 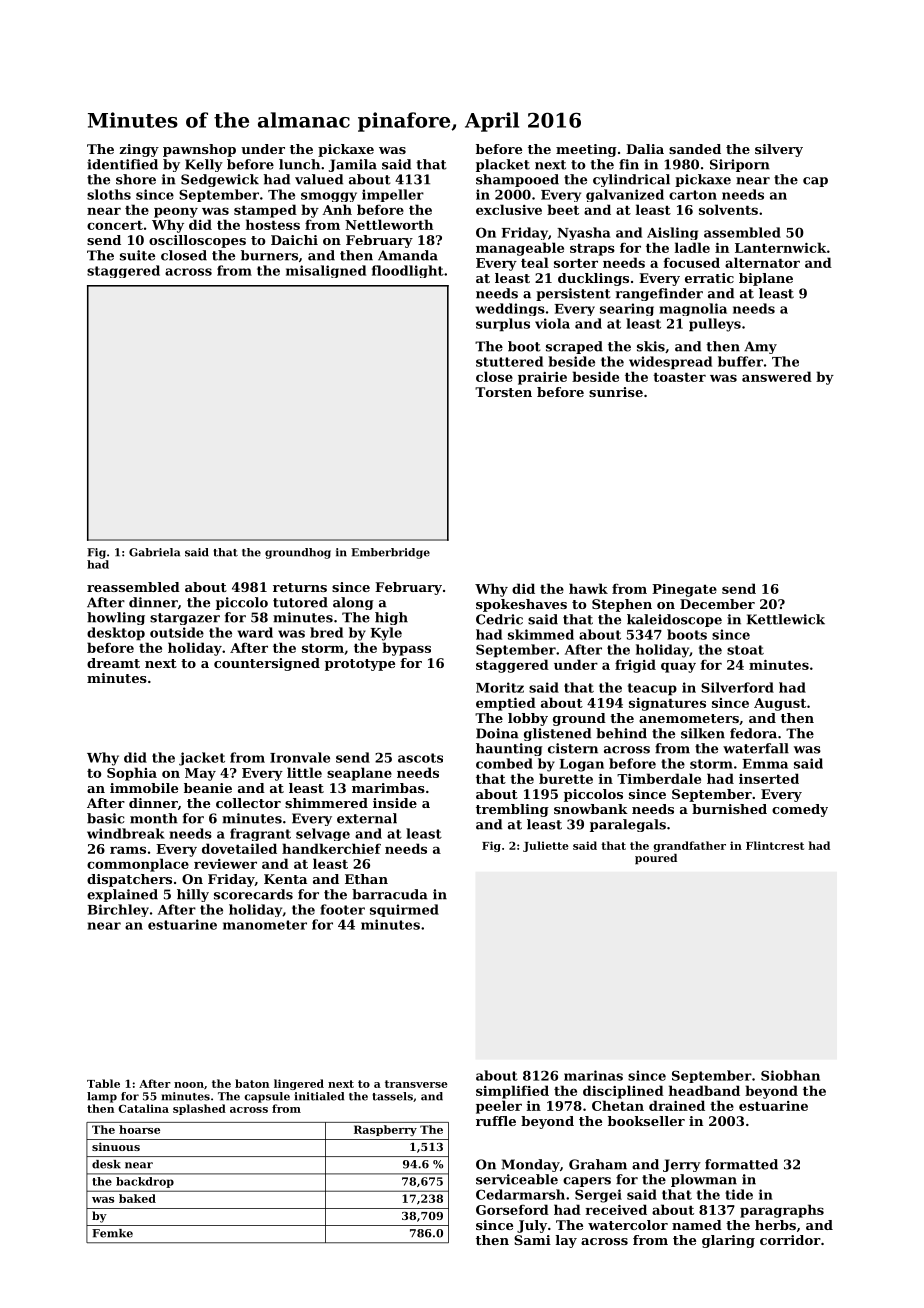 I want to click on Emma, so click(x=765, y=764).
